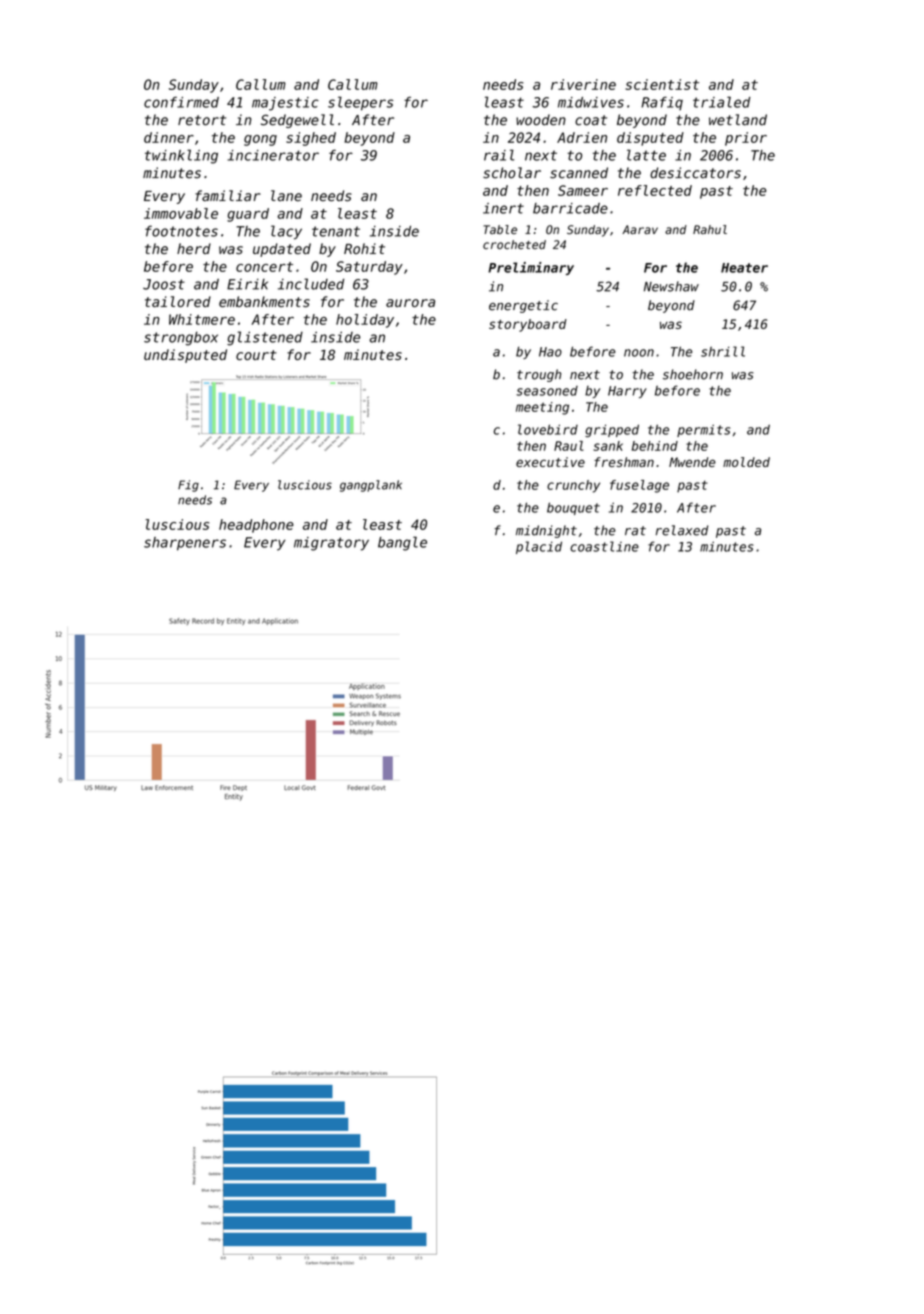  I want to click on tailored, so click(178, 301).
